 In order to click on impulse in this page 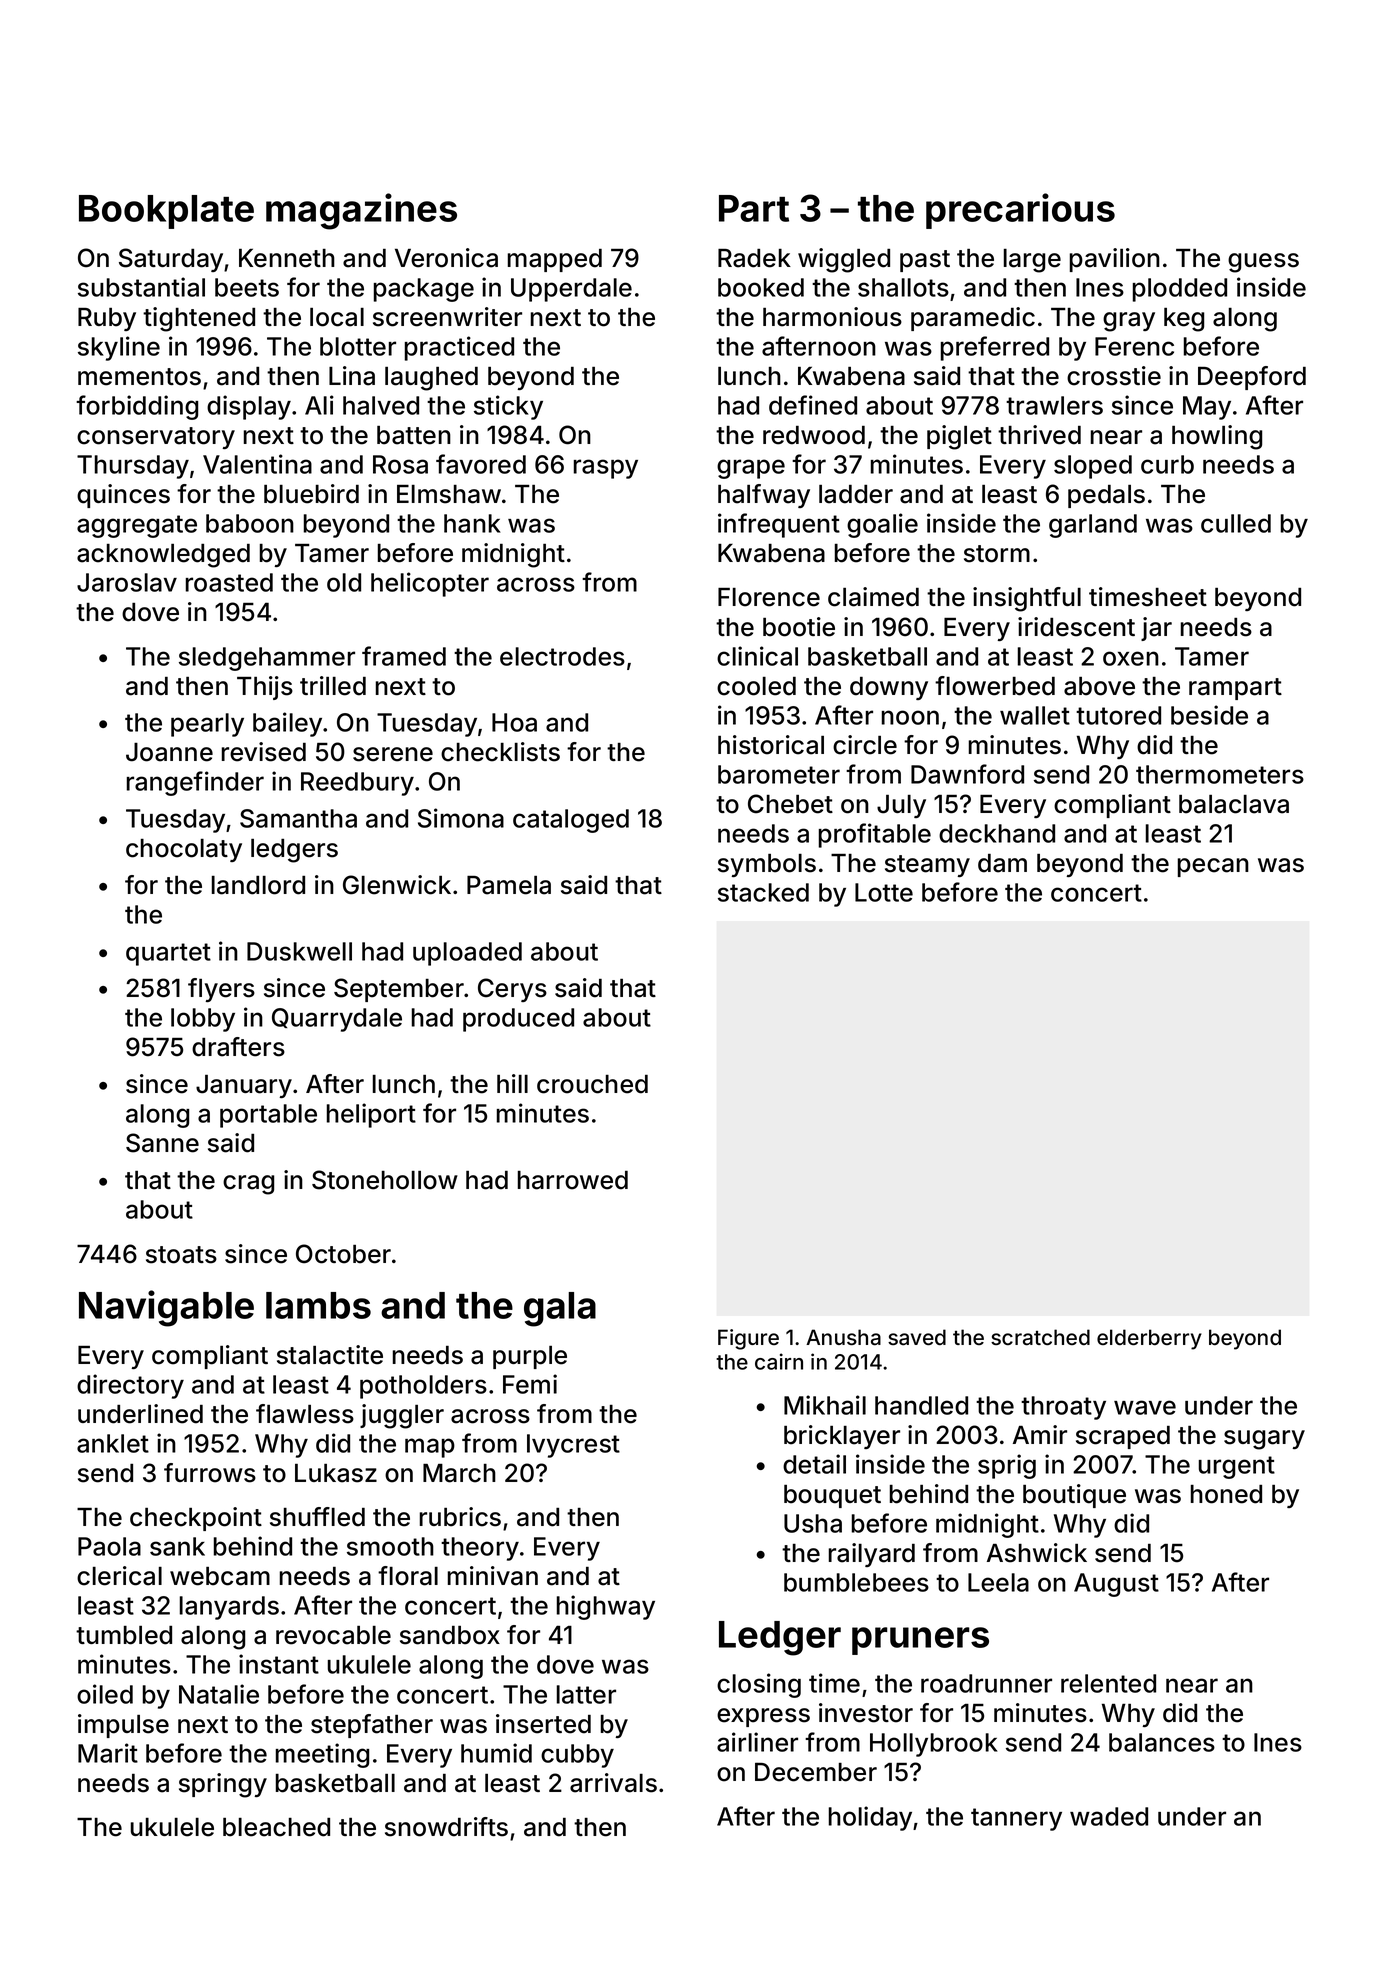, I will do `click(123, 1726)`.
